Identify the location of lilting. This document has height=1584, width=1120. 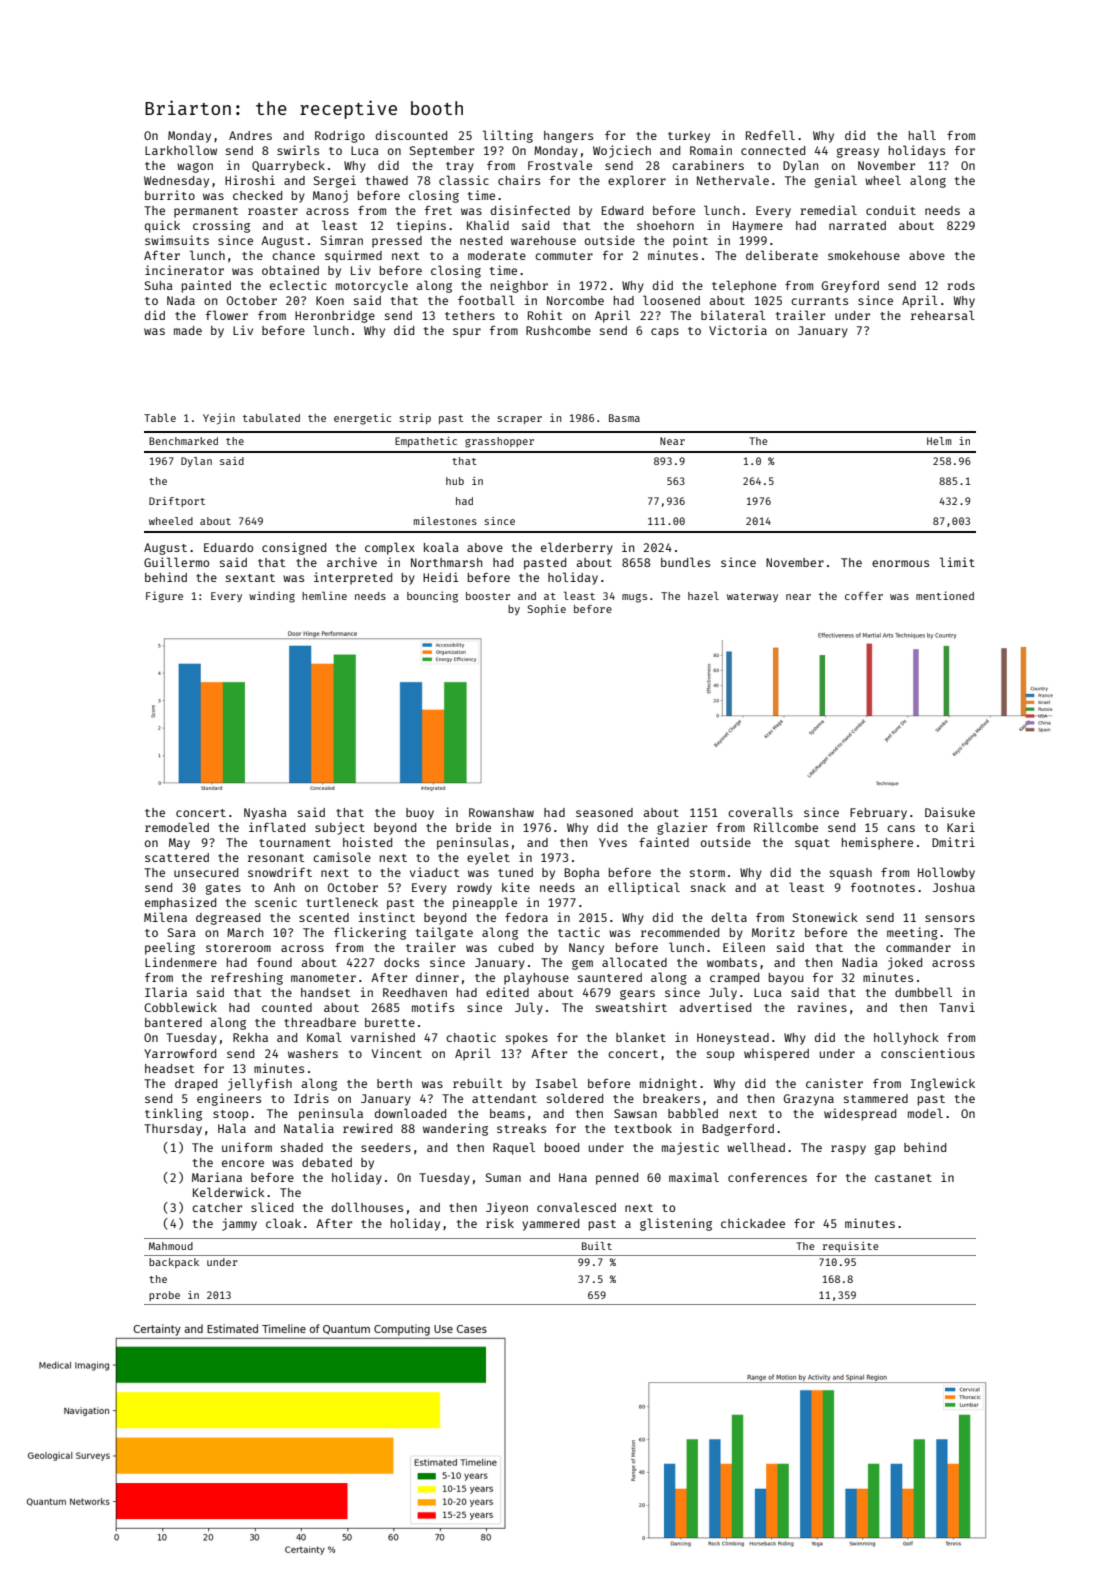
(508, 136).
